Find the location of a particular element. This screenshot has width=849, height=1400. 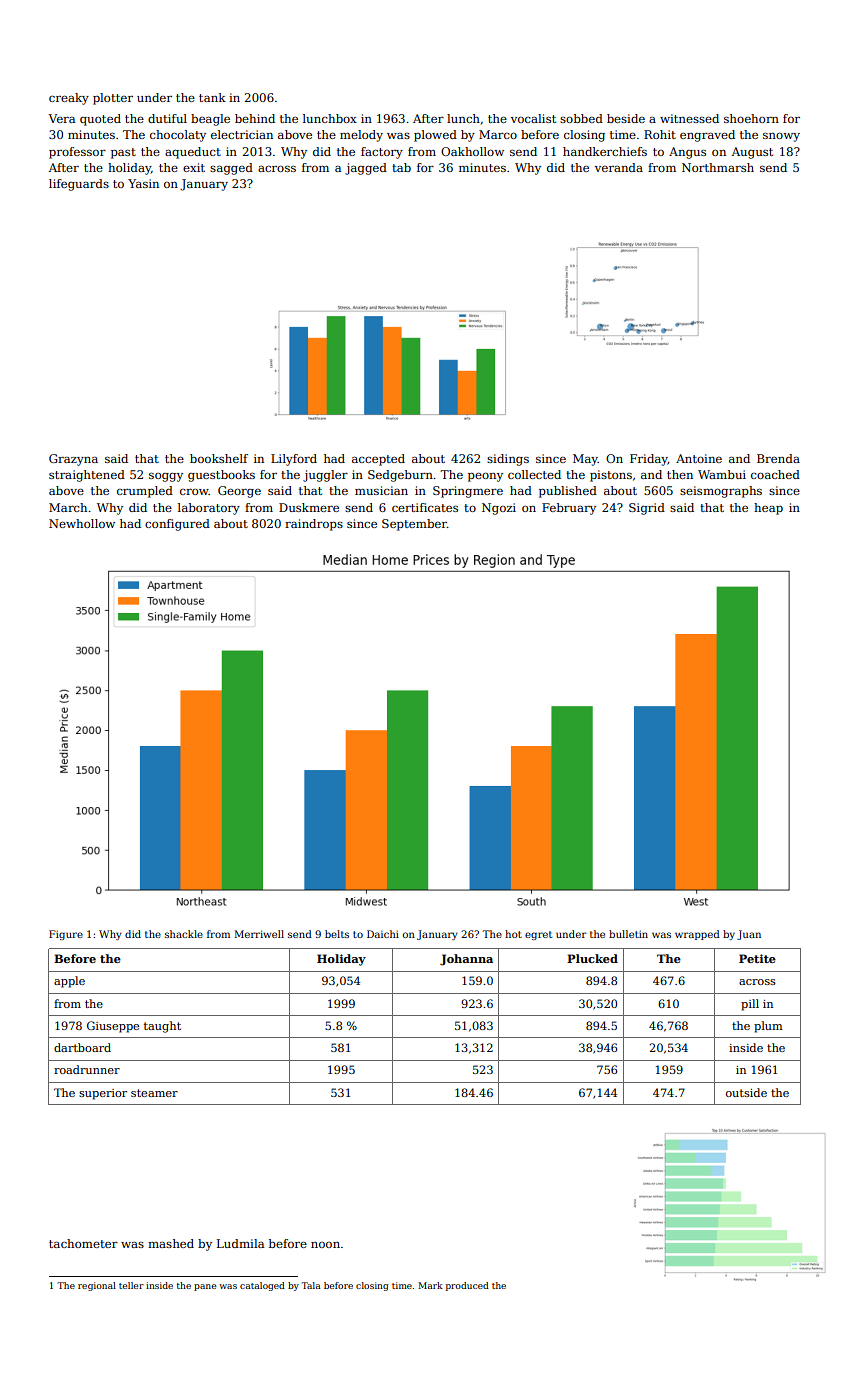

Mark is located at coordinates (430, 1285).
